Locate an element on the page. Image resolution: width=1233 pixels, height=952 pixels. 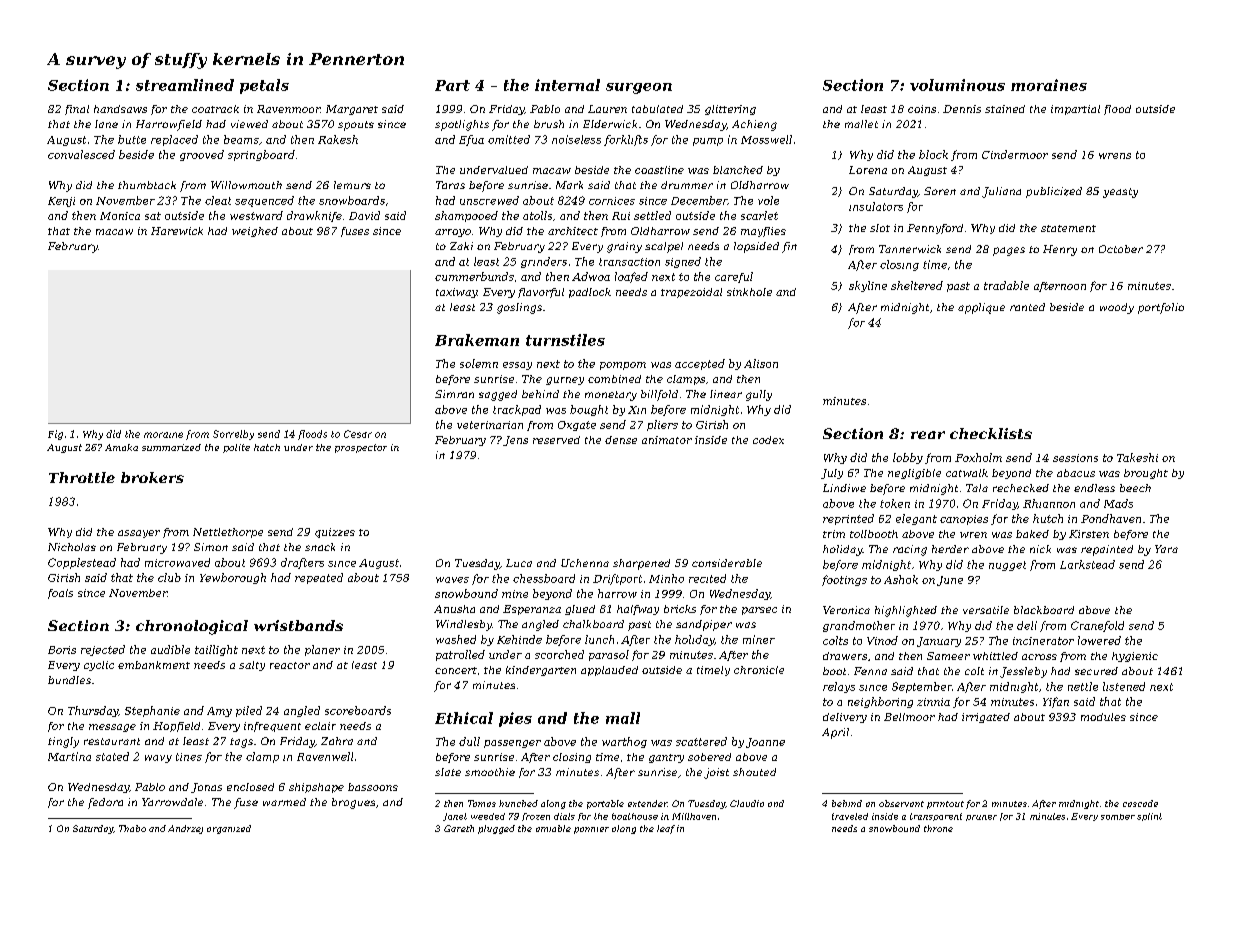
April is located at coordinates (835, 733).
